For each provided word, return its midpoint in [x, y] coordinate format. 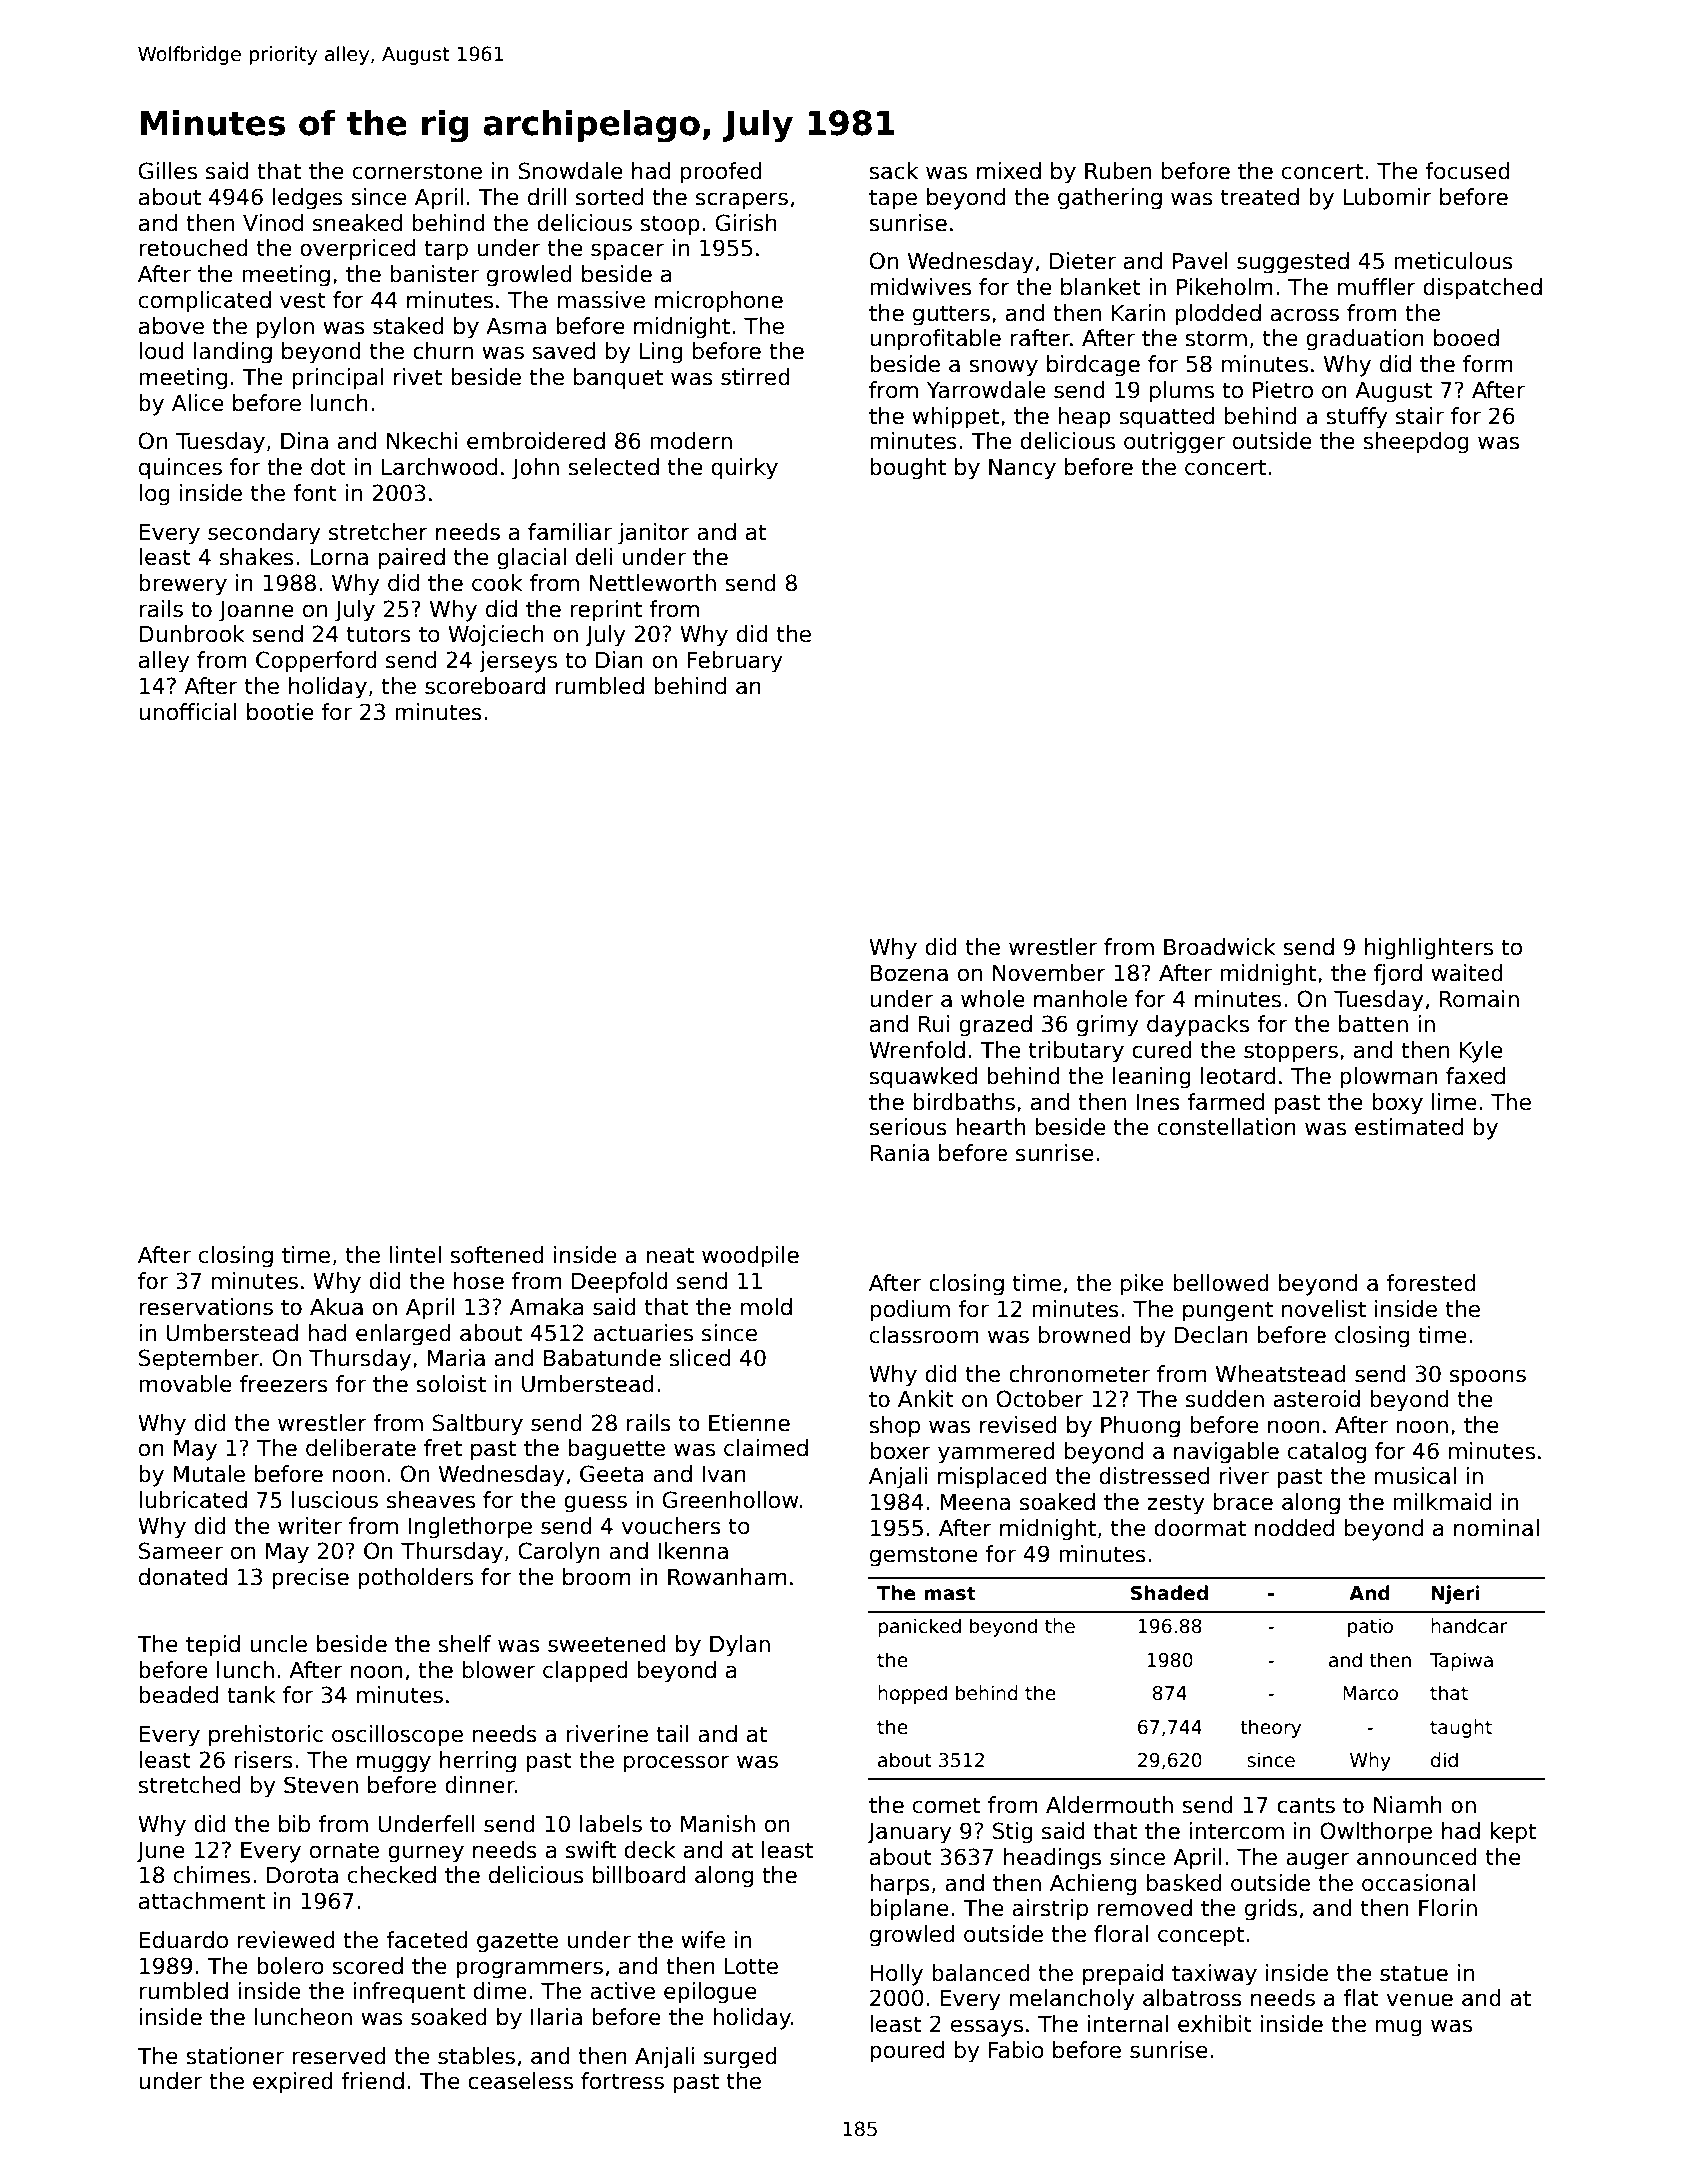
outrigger [1174, 443]
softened [497, 1255]
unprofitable [935, 340]
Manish [718, 1824]
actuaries [643, 1333]
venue [1420, 2000]
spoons [1488, 1378]
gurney [426, 1854]
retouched [193, 248]
